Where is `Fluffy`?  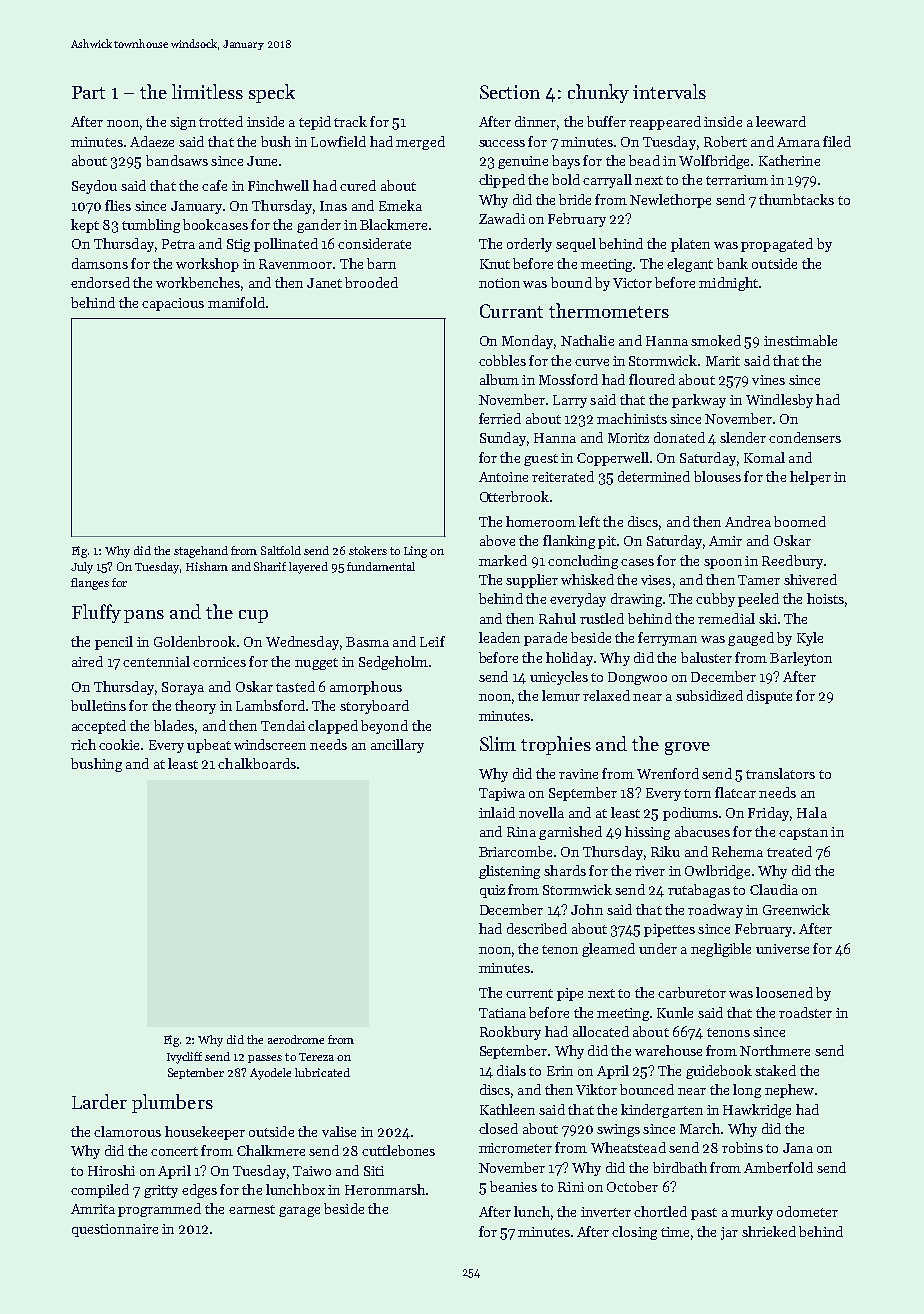 Fluffy is located at coordinates (96, 613).
